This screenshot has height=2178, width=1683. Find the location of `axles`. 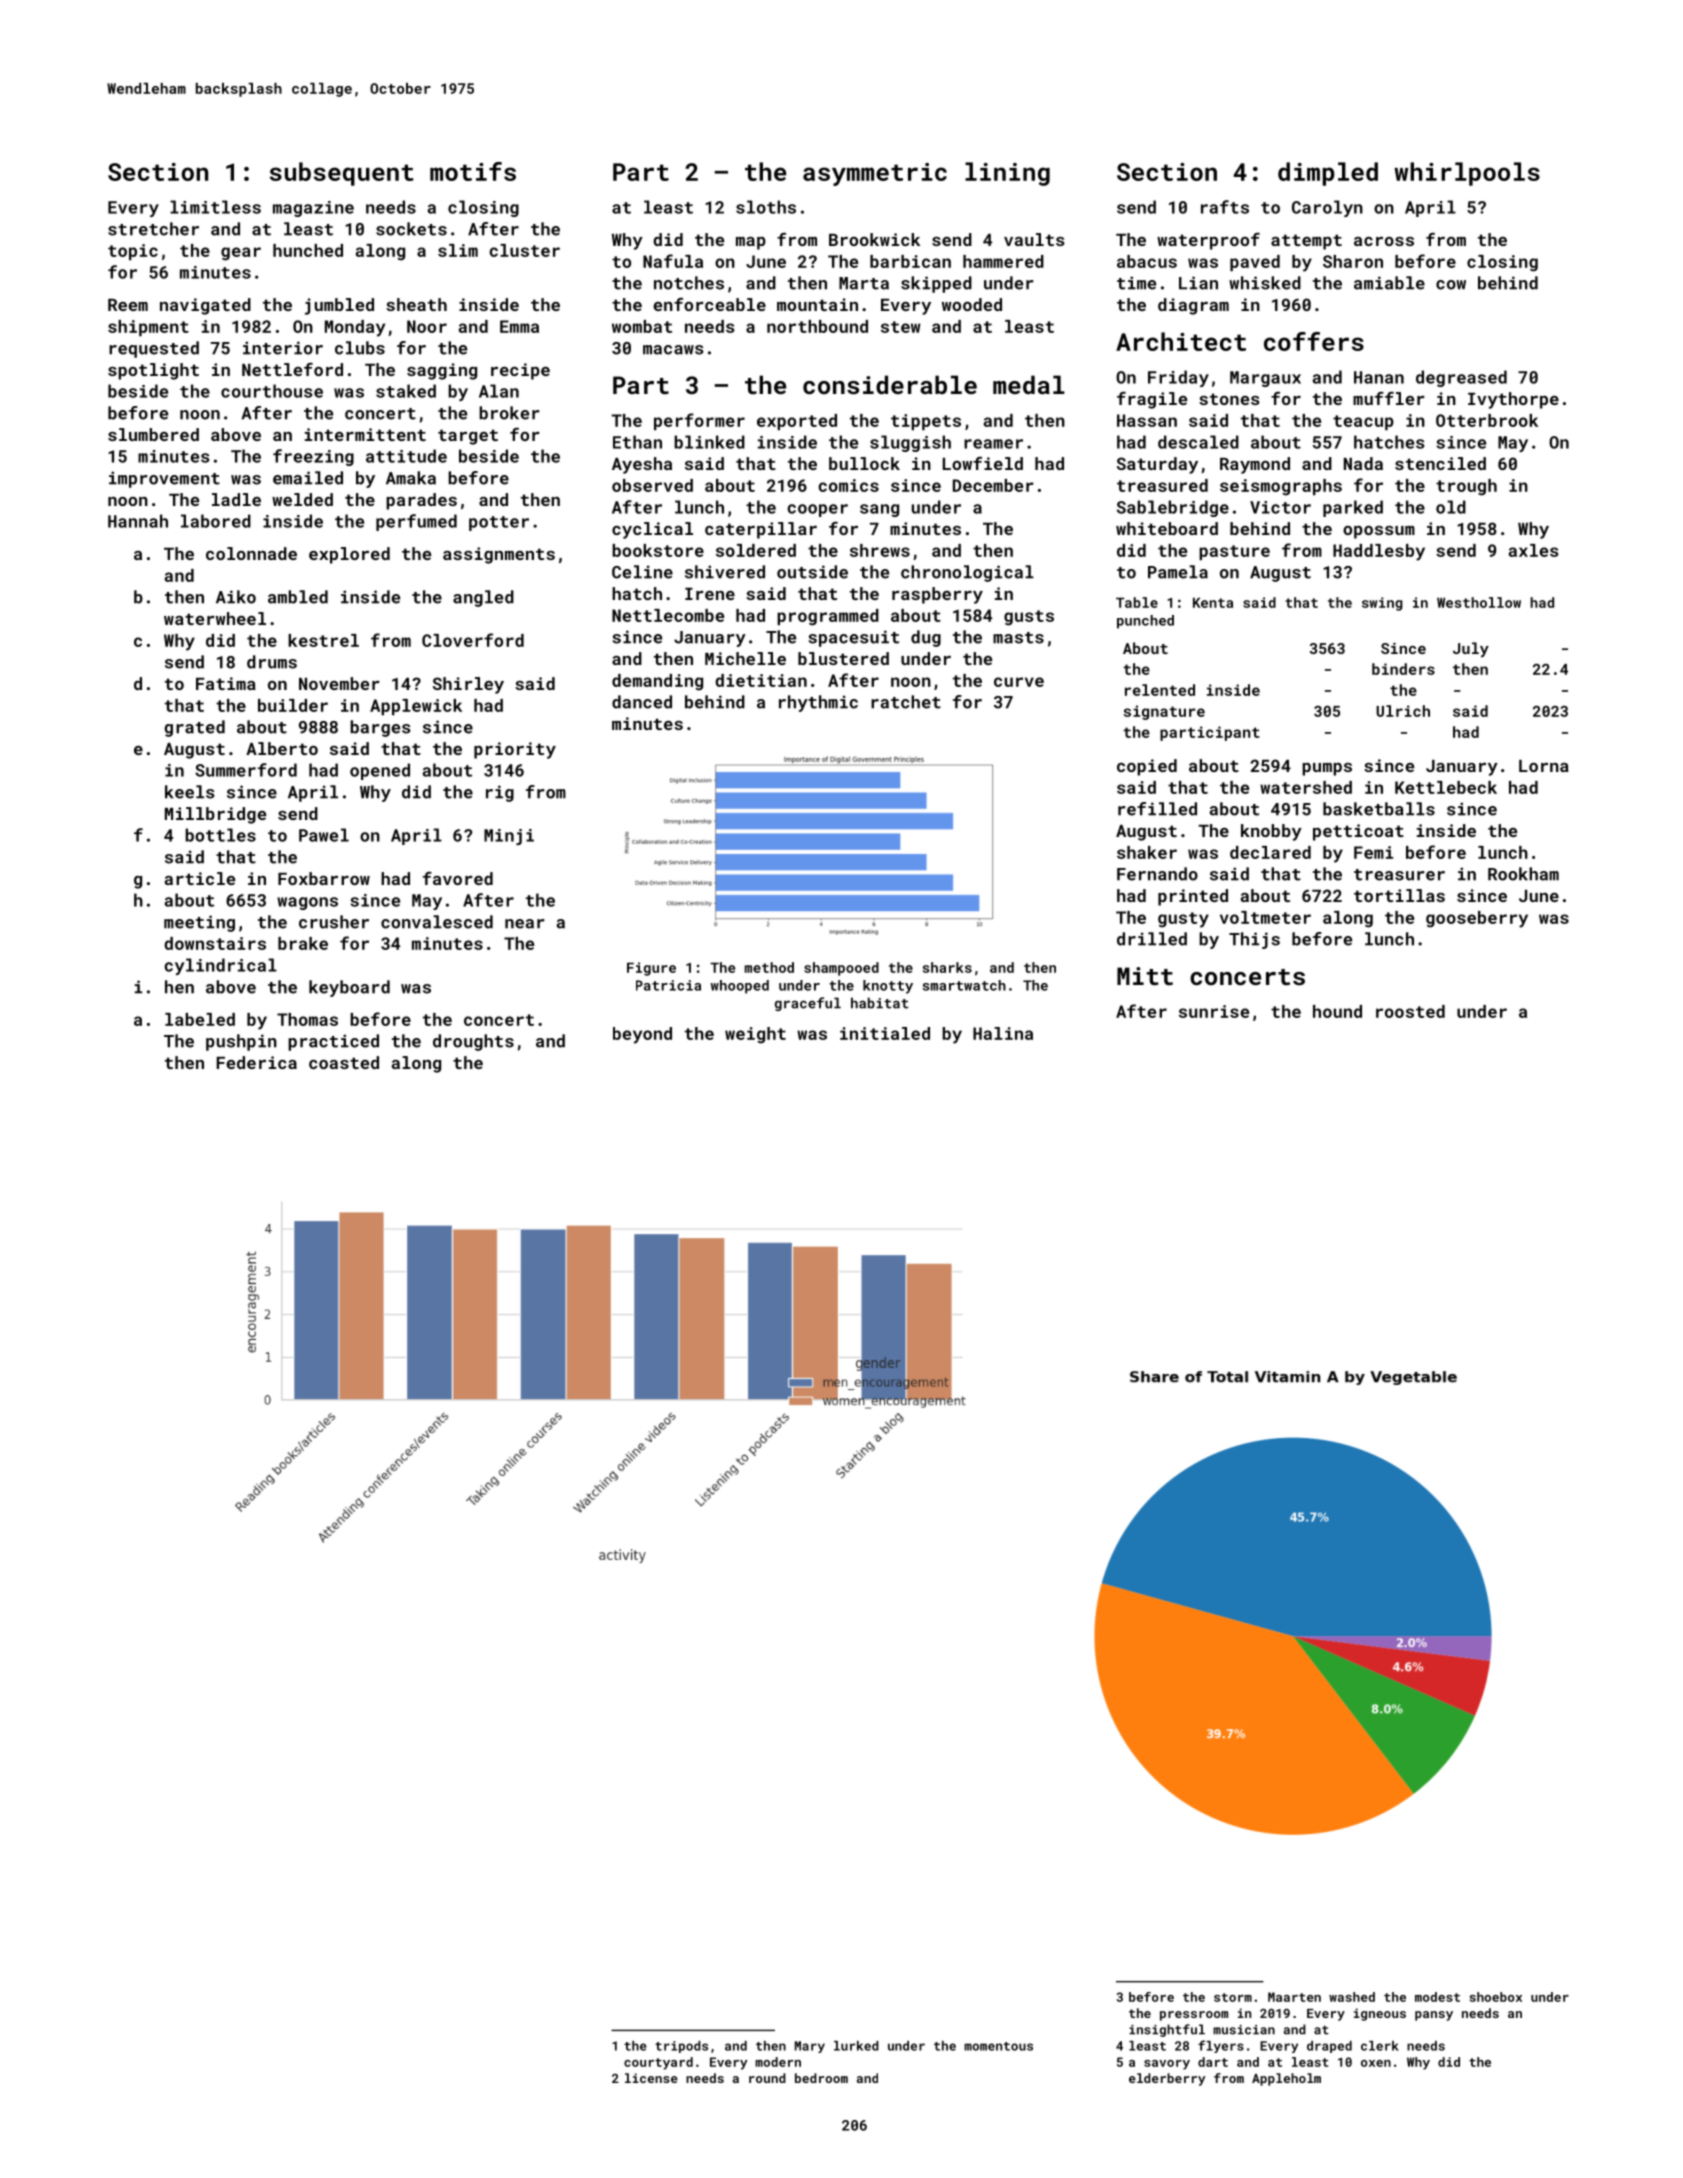

axles is located at coordinates (1534, 550).
